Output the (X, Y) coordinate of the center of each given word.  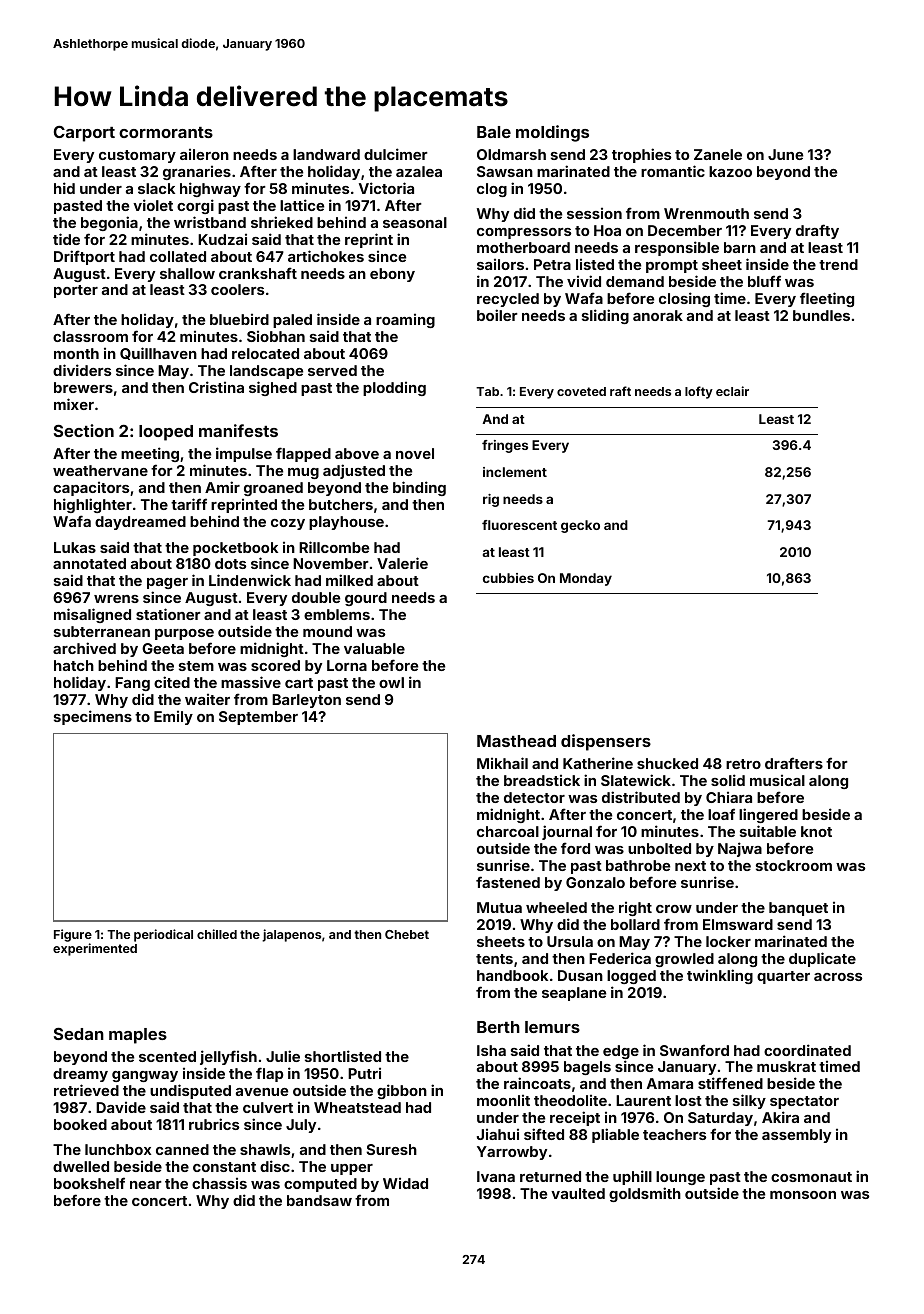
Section (84, 430)
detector (534, 797)
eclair (732, 391)
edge (621, 1052)
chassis (219, 1183)
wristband (210, 222)
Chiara (729, 797)
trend (838, 264)
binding (419, 488)
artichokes (326, 256)
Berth (498, 1027)
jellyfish (228, 1057)
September (258, 718)
